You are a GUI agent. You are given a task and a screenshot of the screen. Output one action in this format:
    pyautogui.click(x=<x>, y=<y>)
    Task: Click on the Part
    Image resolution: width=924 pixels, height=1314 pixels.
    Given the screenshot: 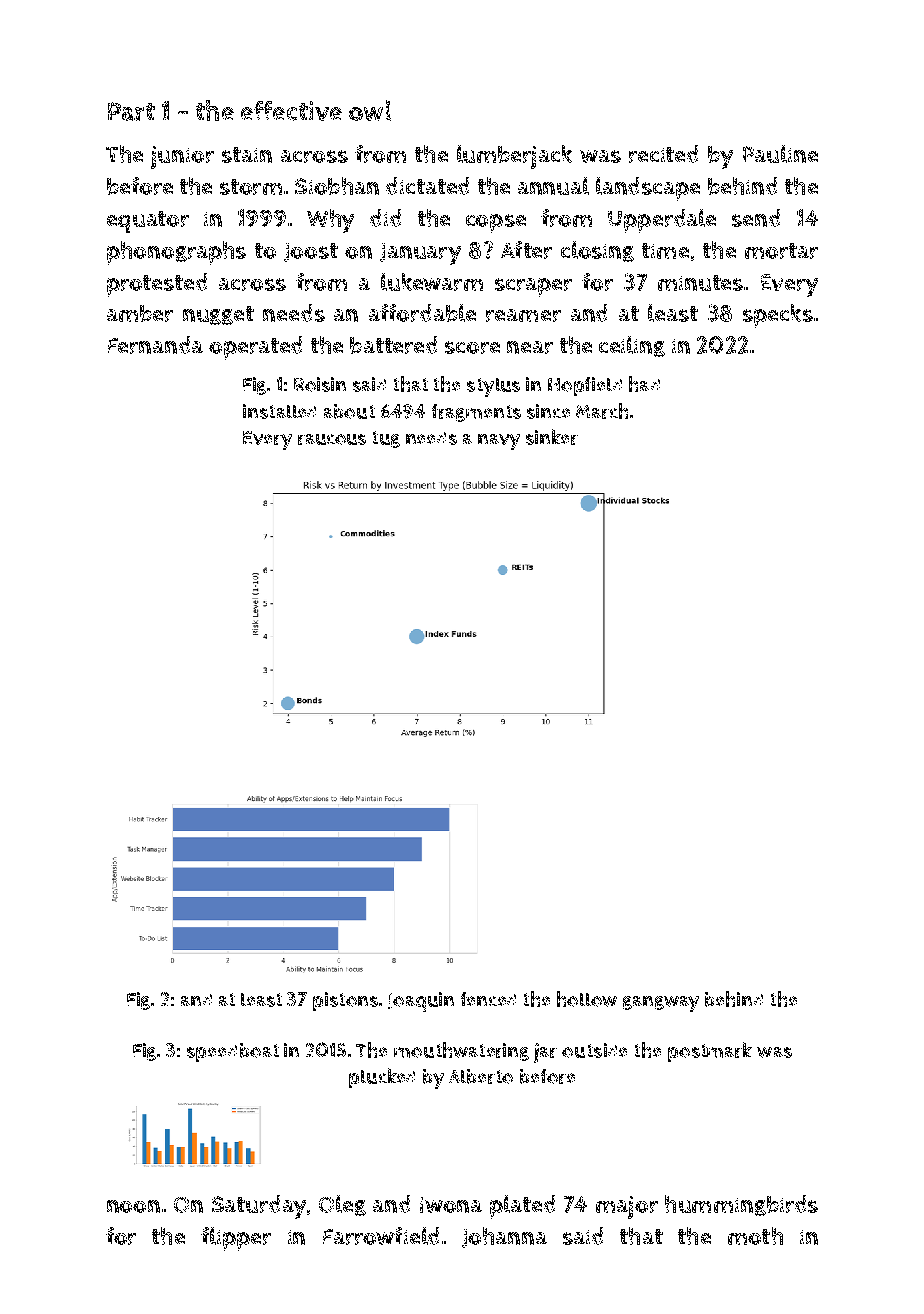 What is the action you would take?
    pyautogui.click(x=131, y=111)
